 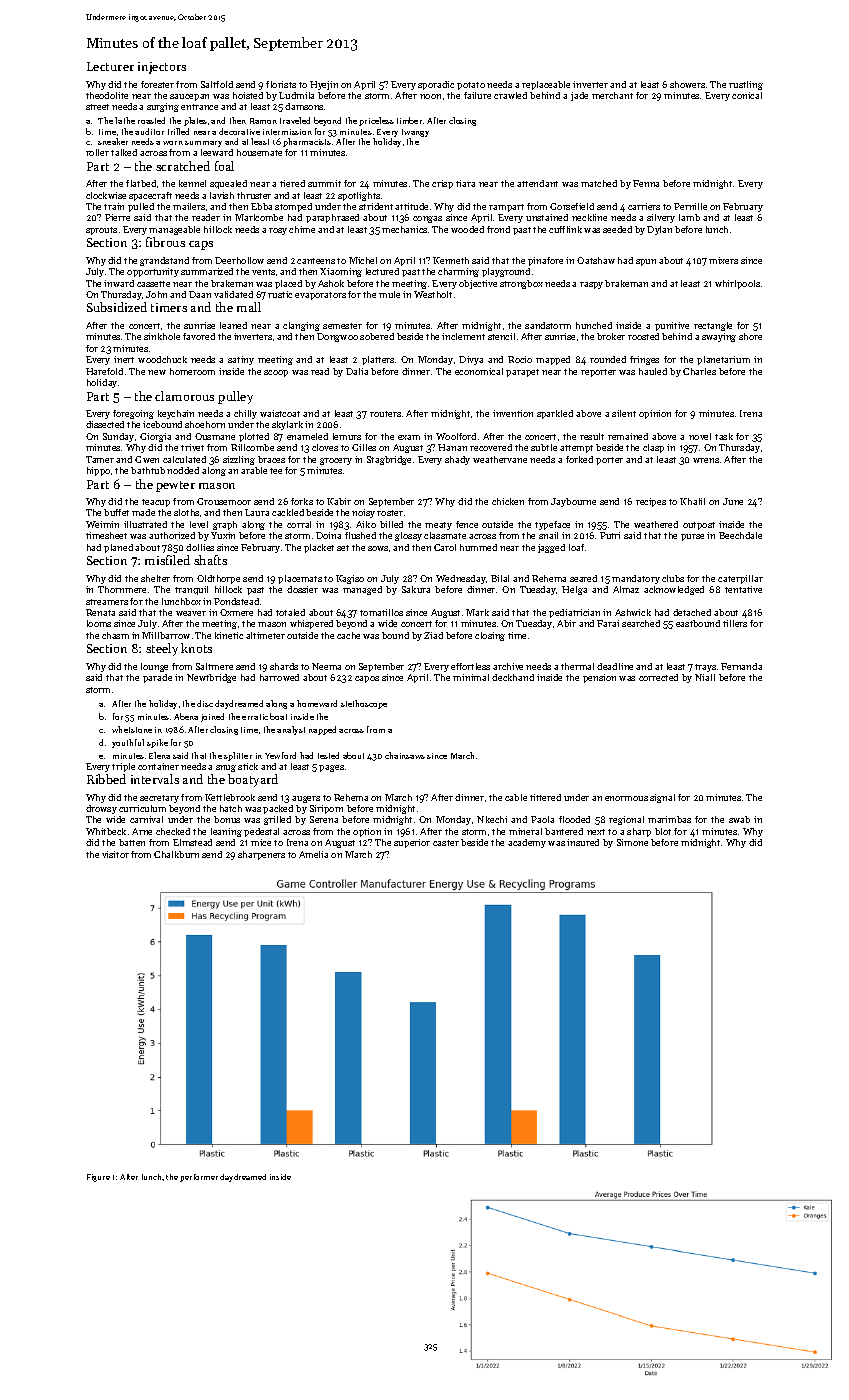 I want to click on Renata, so click(x=100, y=612).
